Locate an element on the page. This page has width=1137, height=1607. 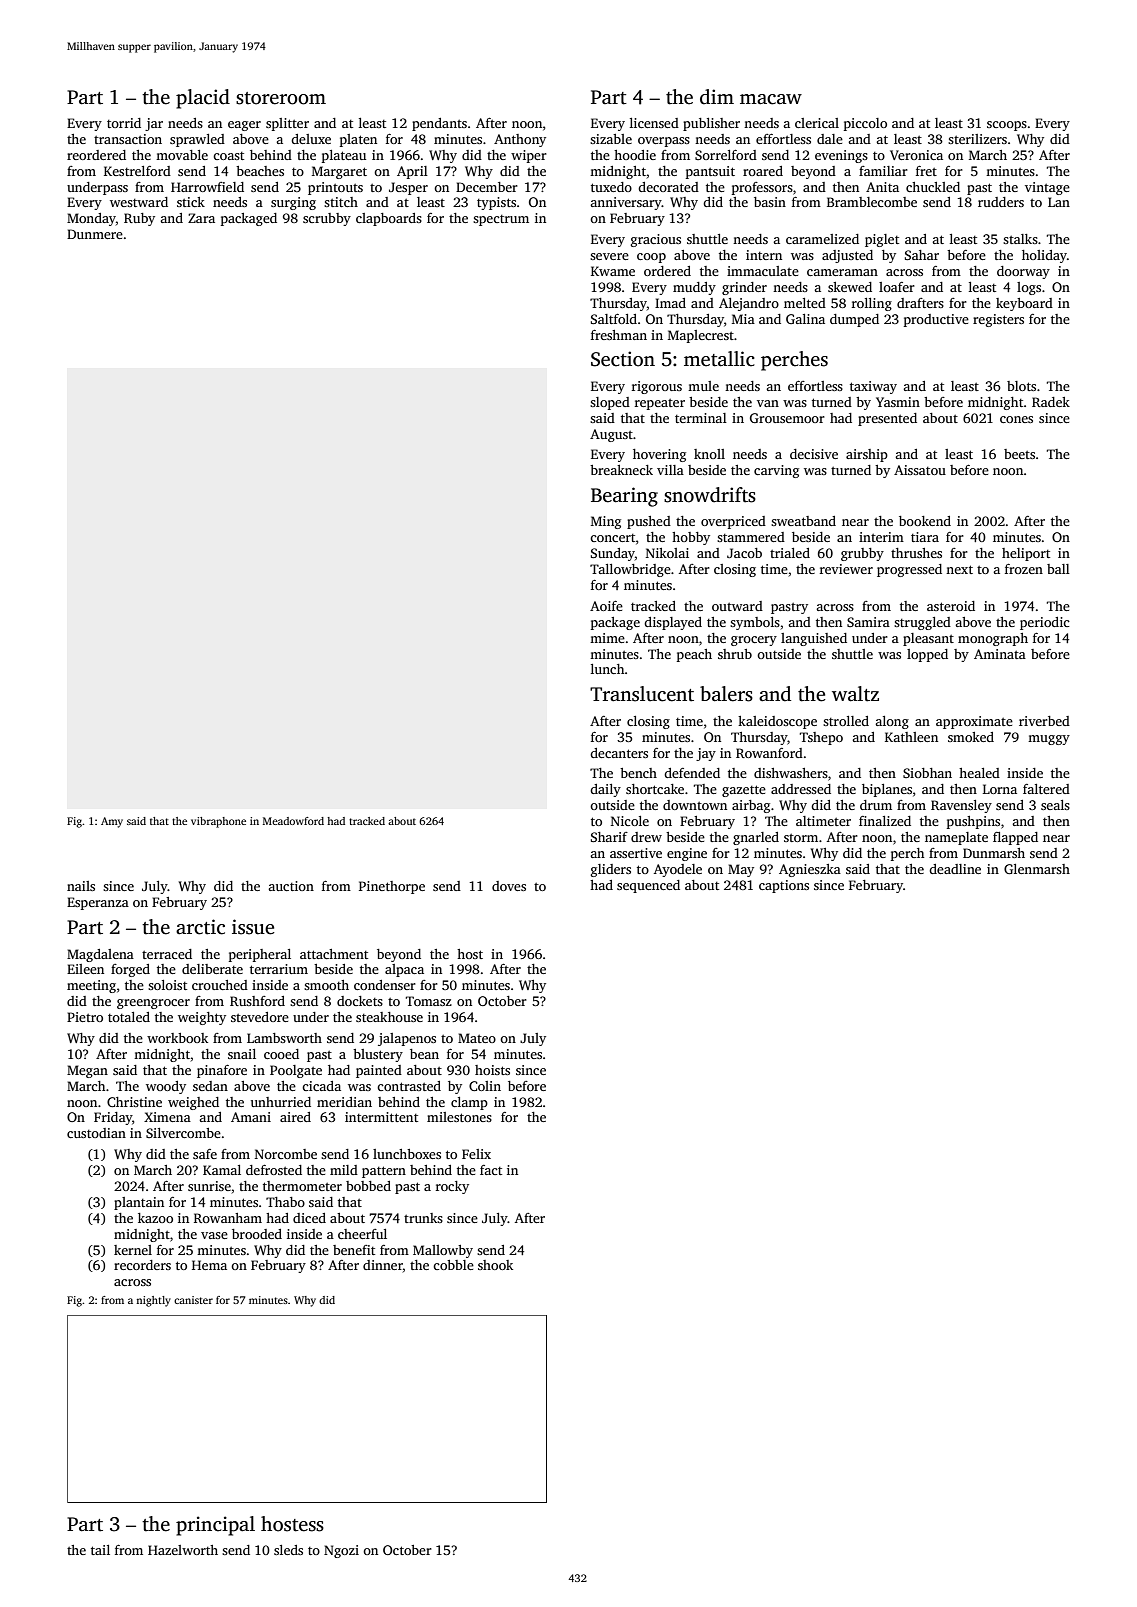
vintage is located at coordinates (1047, 188).
